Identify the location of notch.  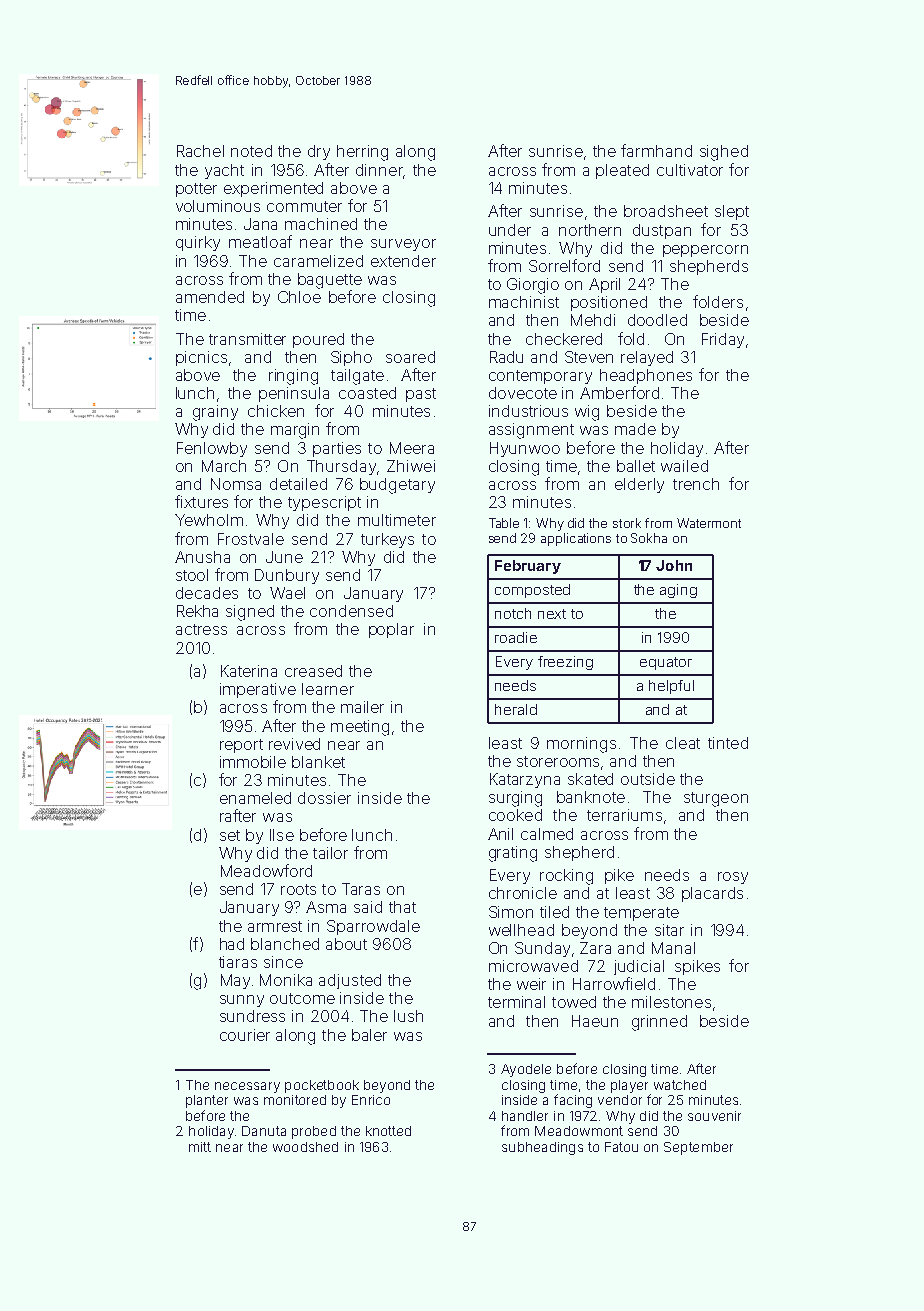
(513, 613).
